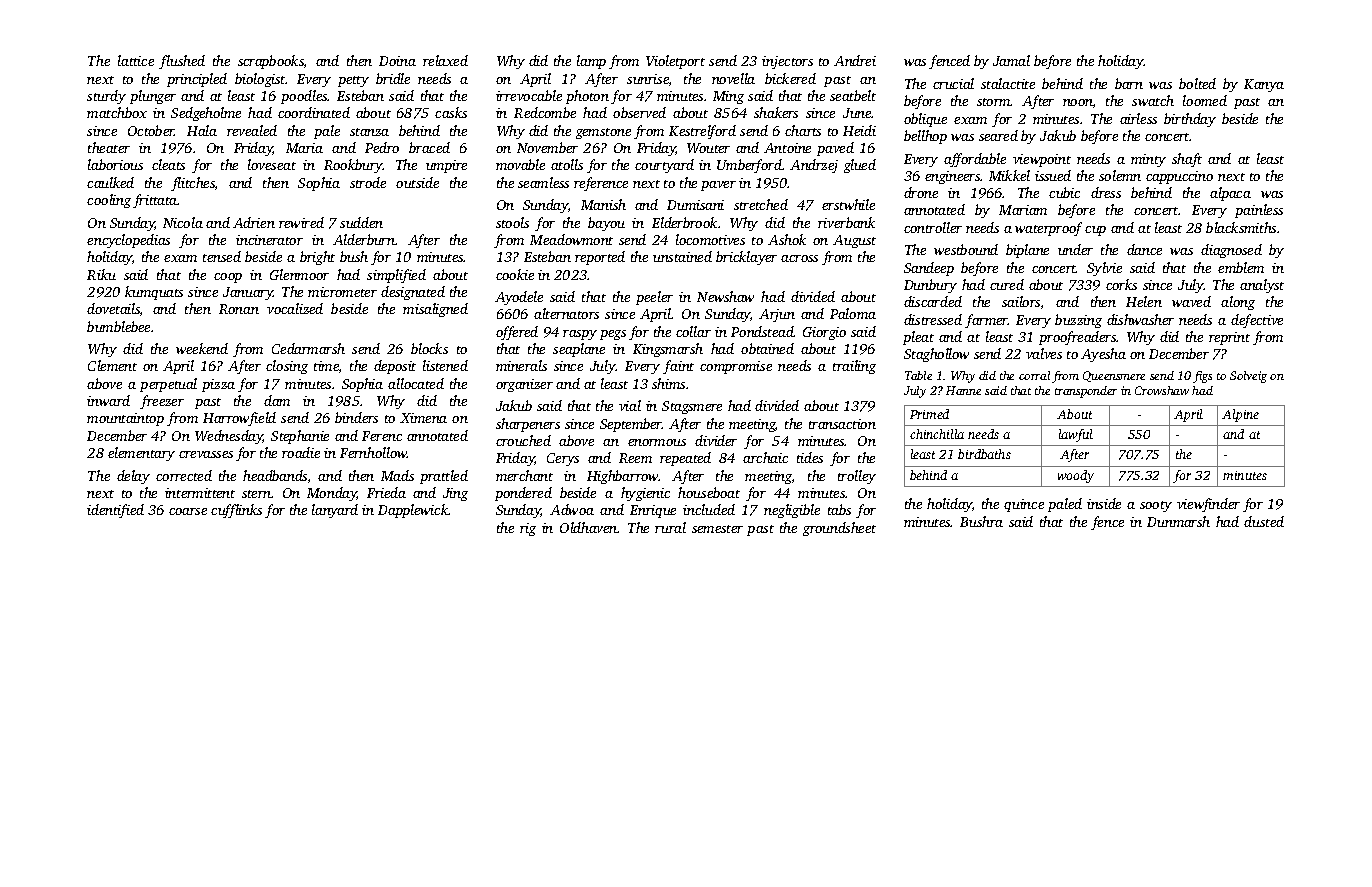 The width and height of the document is (1372, 887). I want to click on Elderbrook, so click(684, 222).
